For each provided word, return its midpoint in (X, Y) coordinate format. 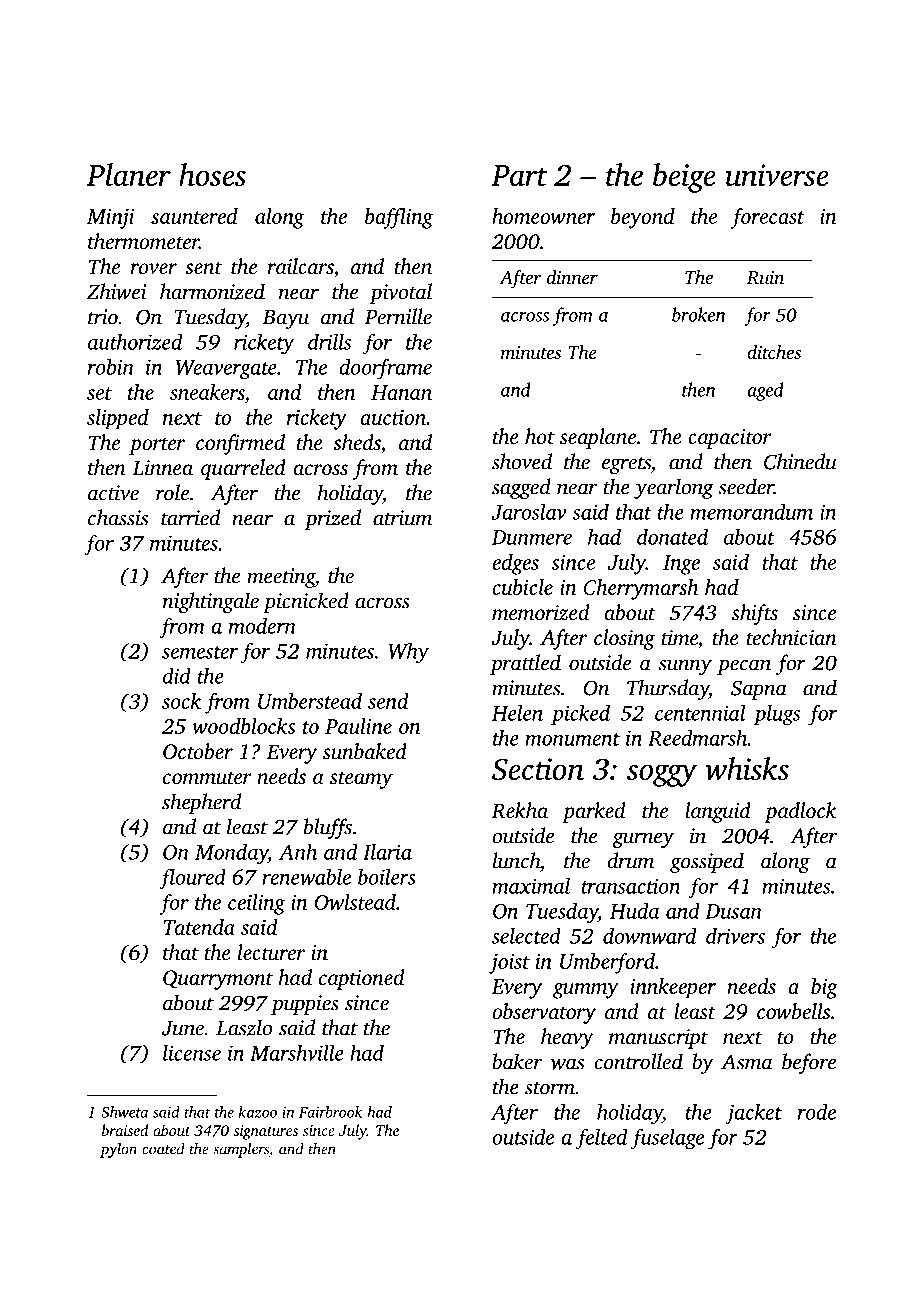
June (183, 1028)
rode (817, 1111)
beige (684, 178)
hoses (212, 174)
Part (519, 175)
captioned (361, 979)
